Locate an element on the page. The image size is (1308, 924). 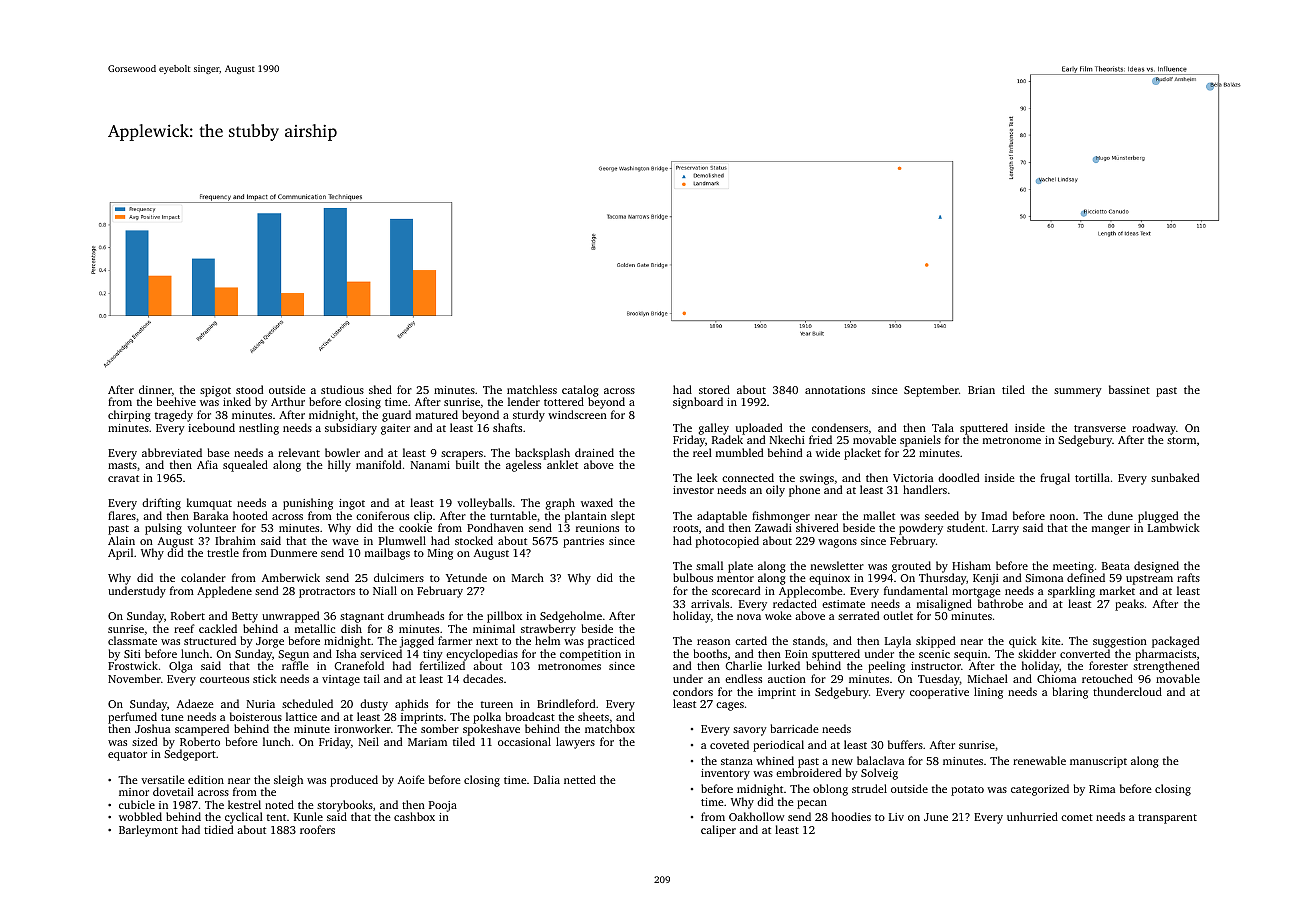
stored is located at coordinates (714, 389).
